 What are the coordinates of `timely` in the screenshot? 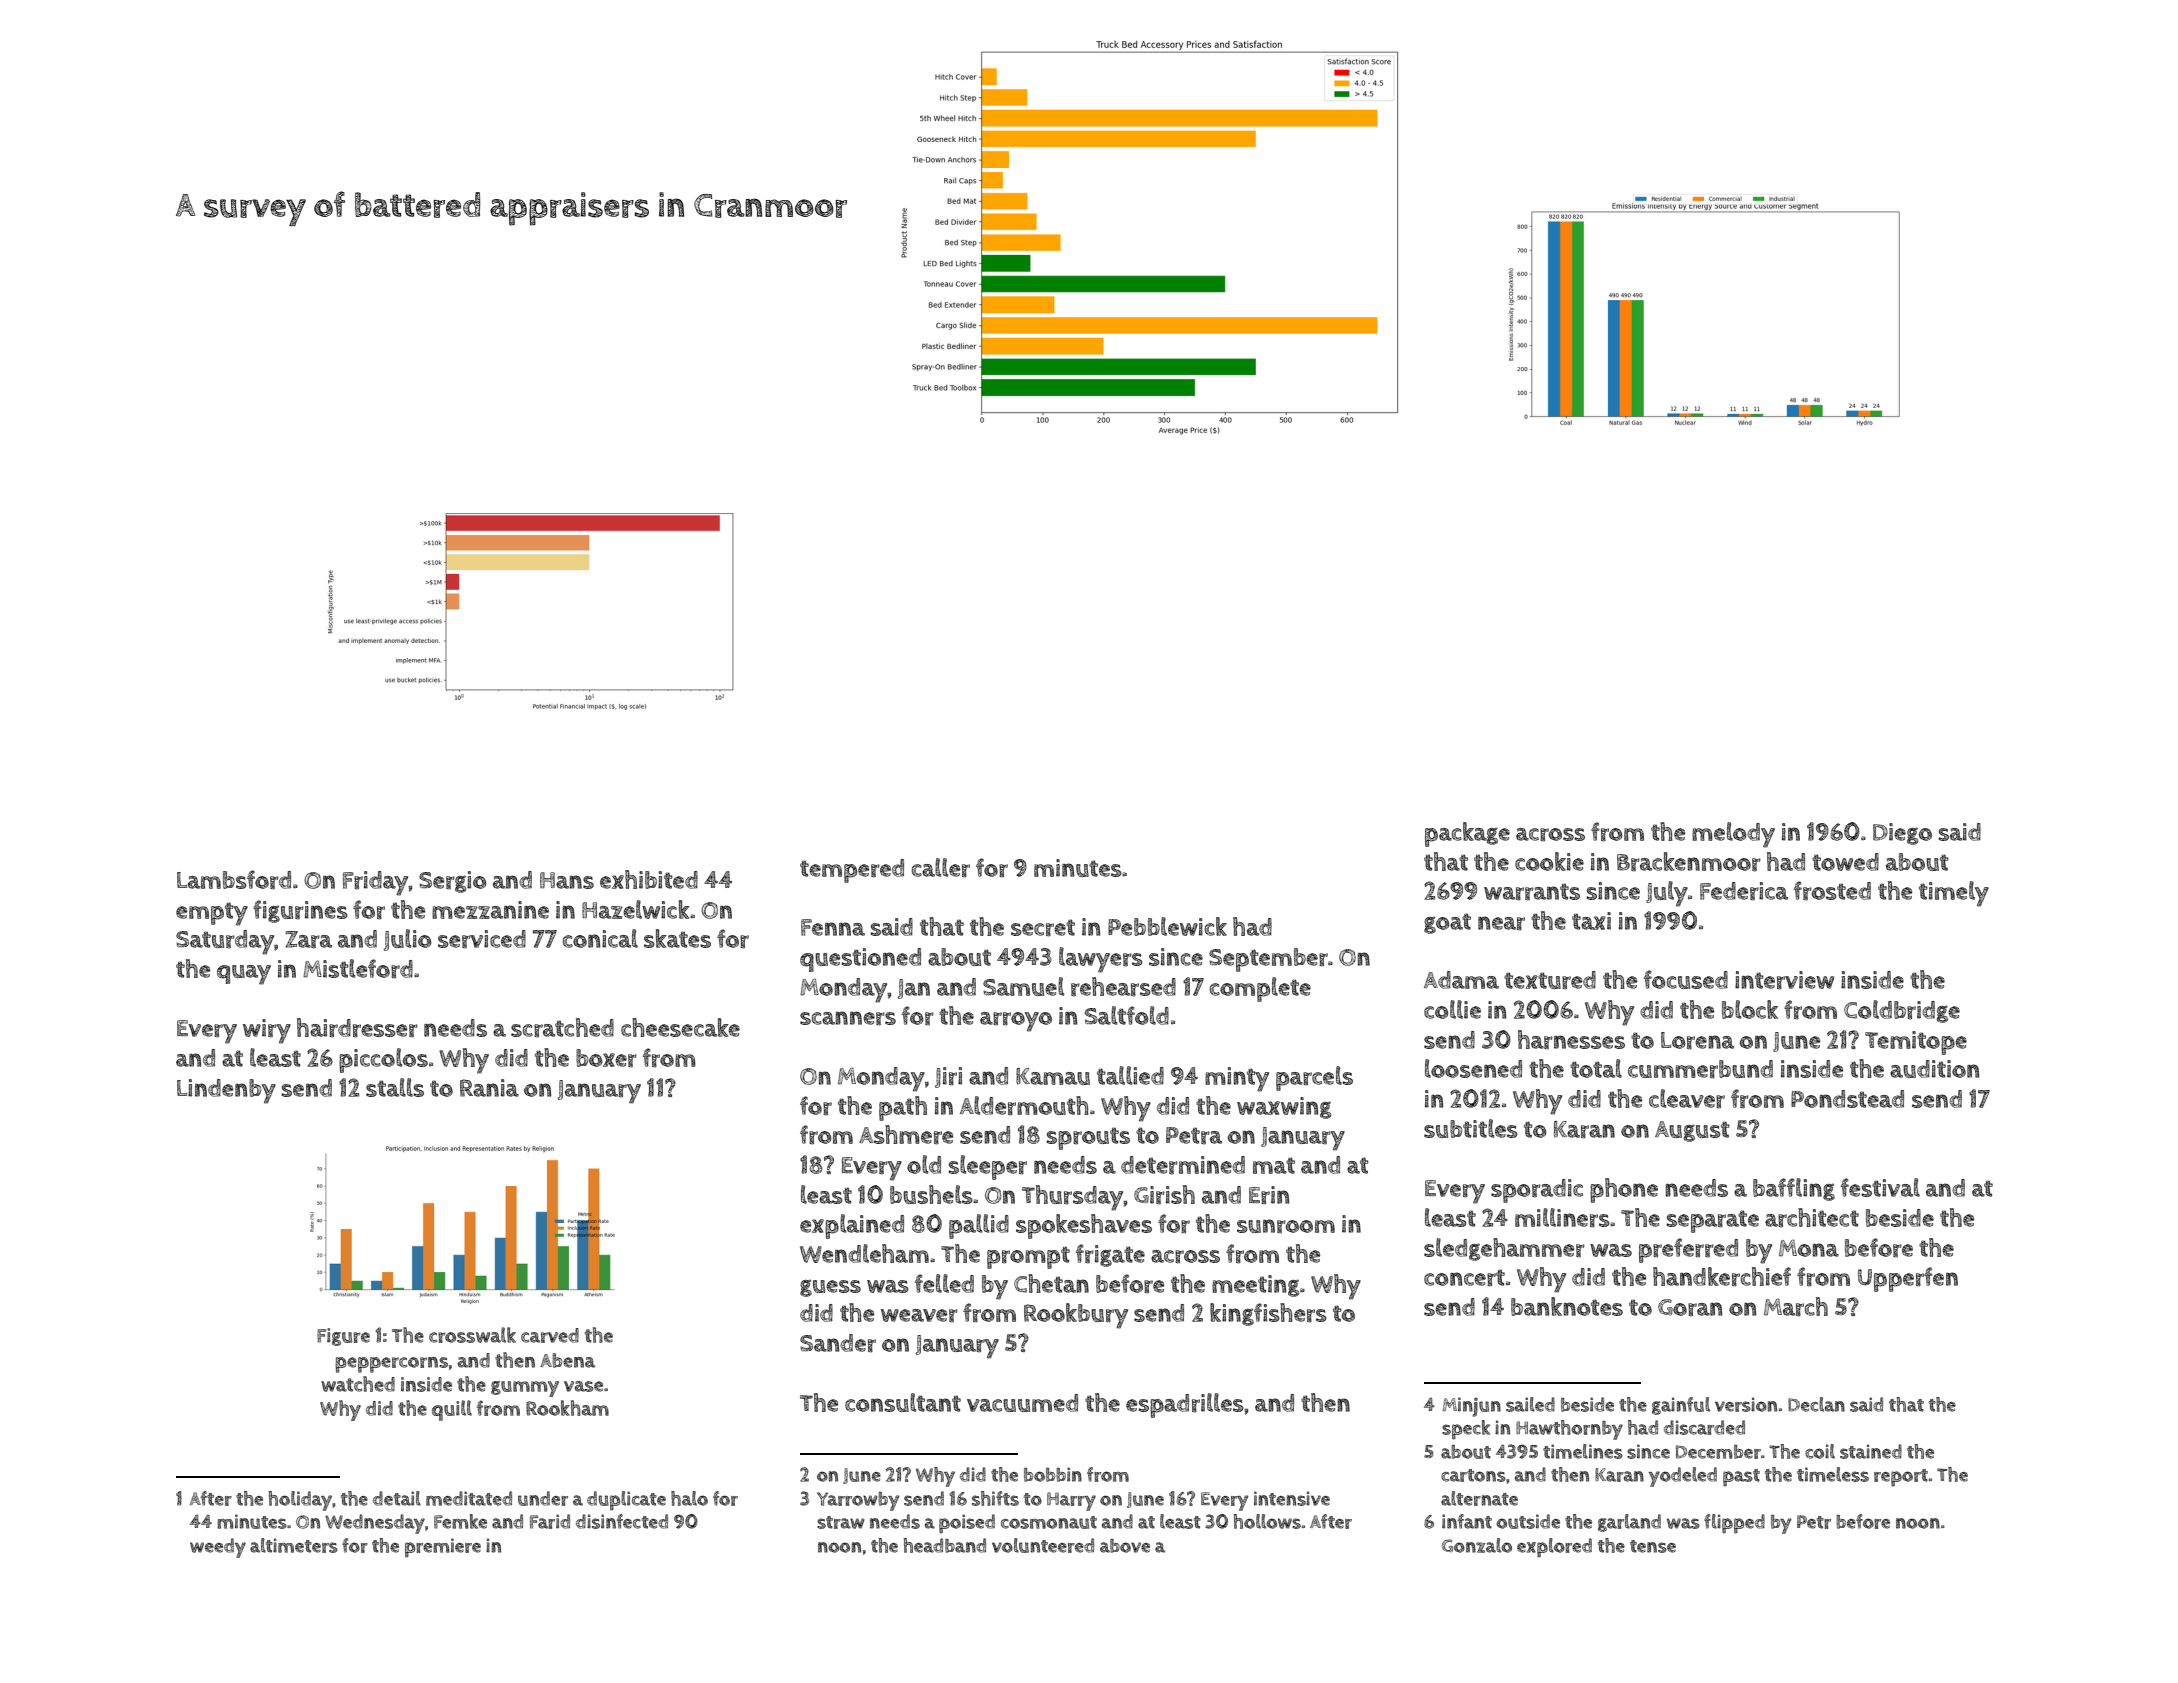 It's located at (1954, 894).
